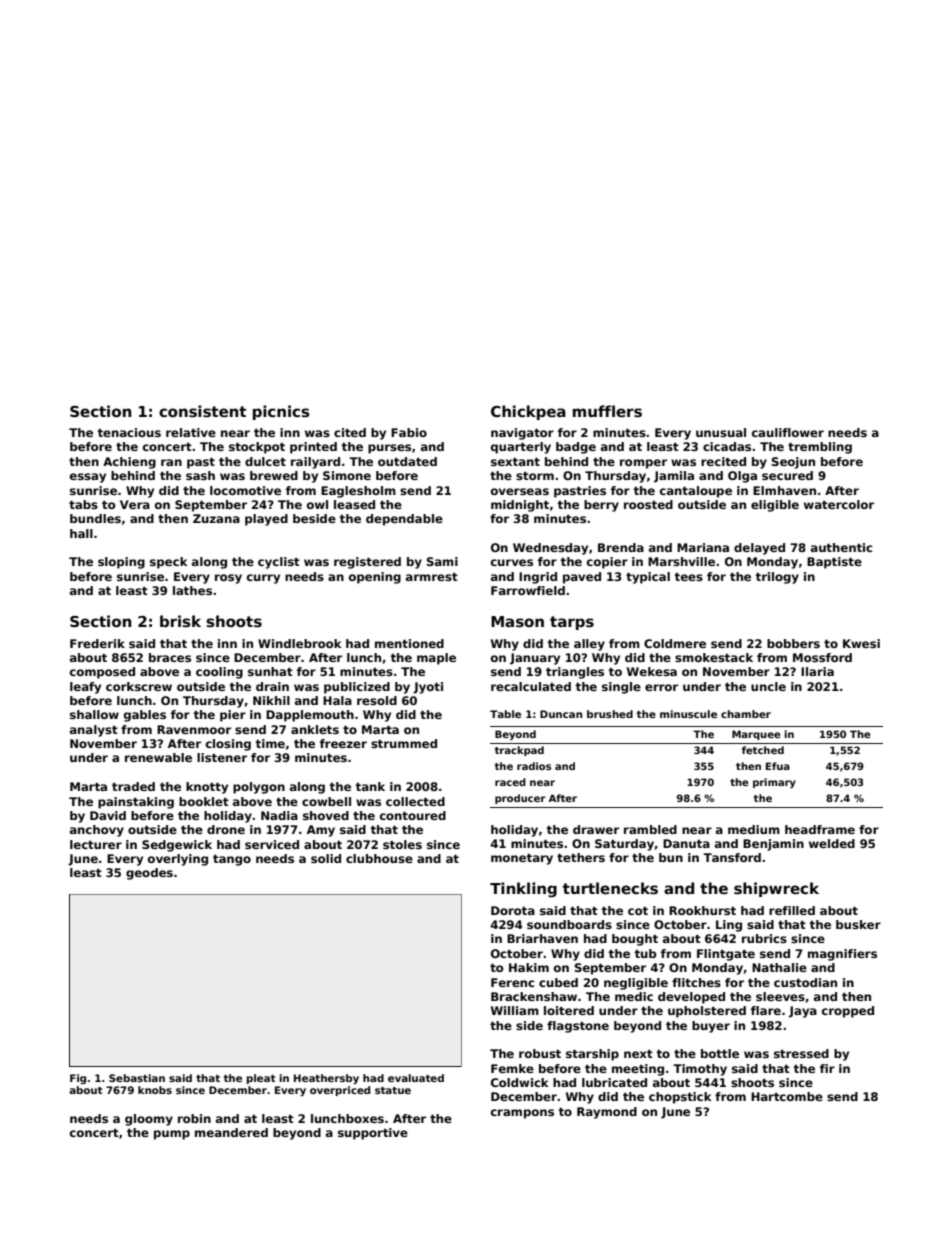  Describe the element at coordinates (788, 432) in the image. I see `cauliflower` at that location.
